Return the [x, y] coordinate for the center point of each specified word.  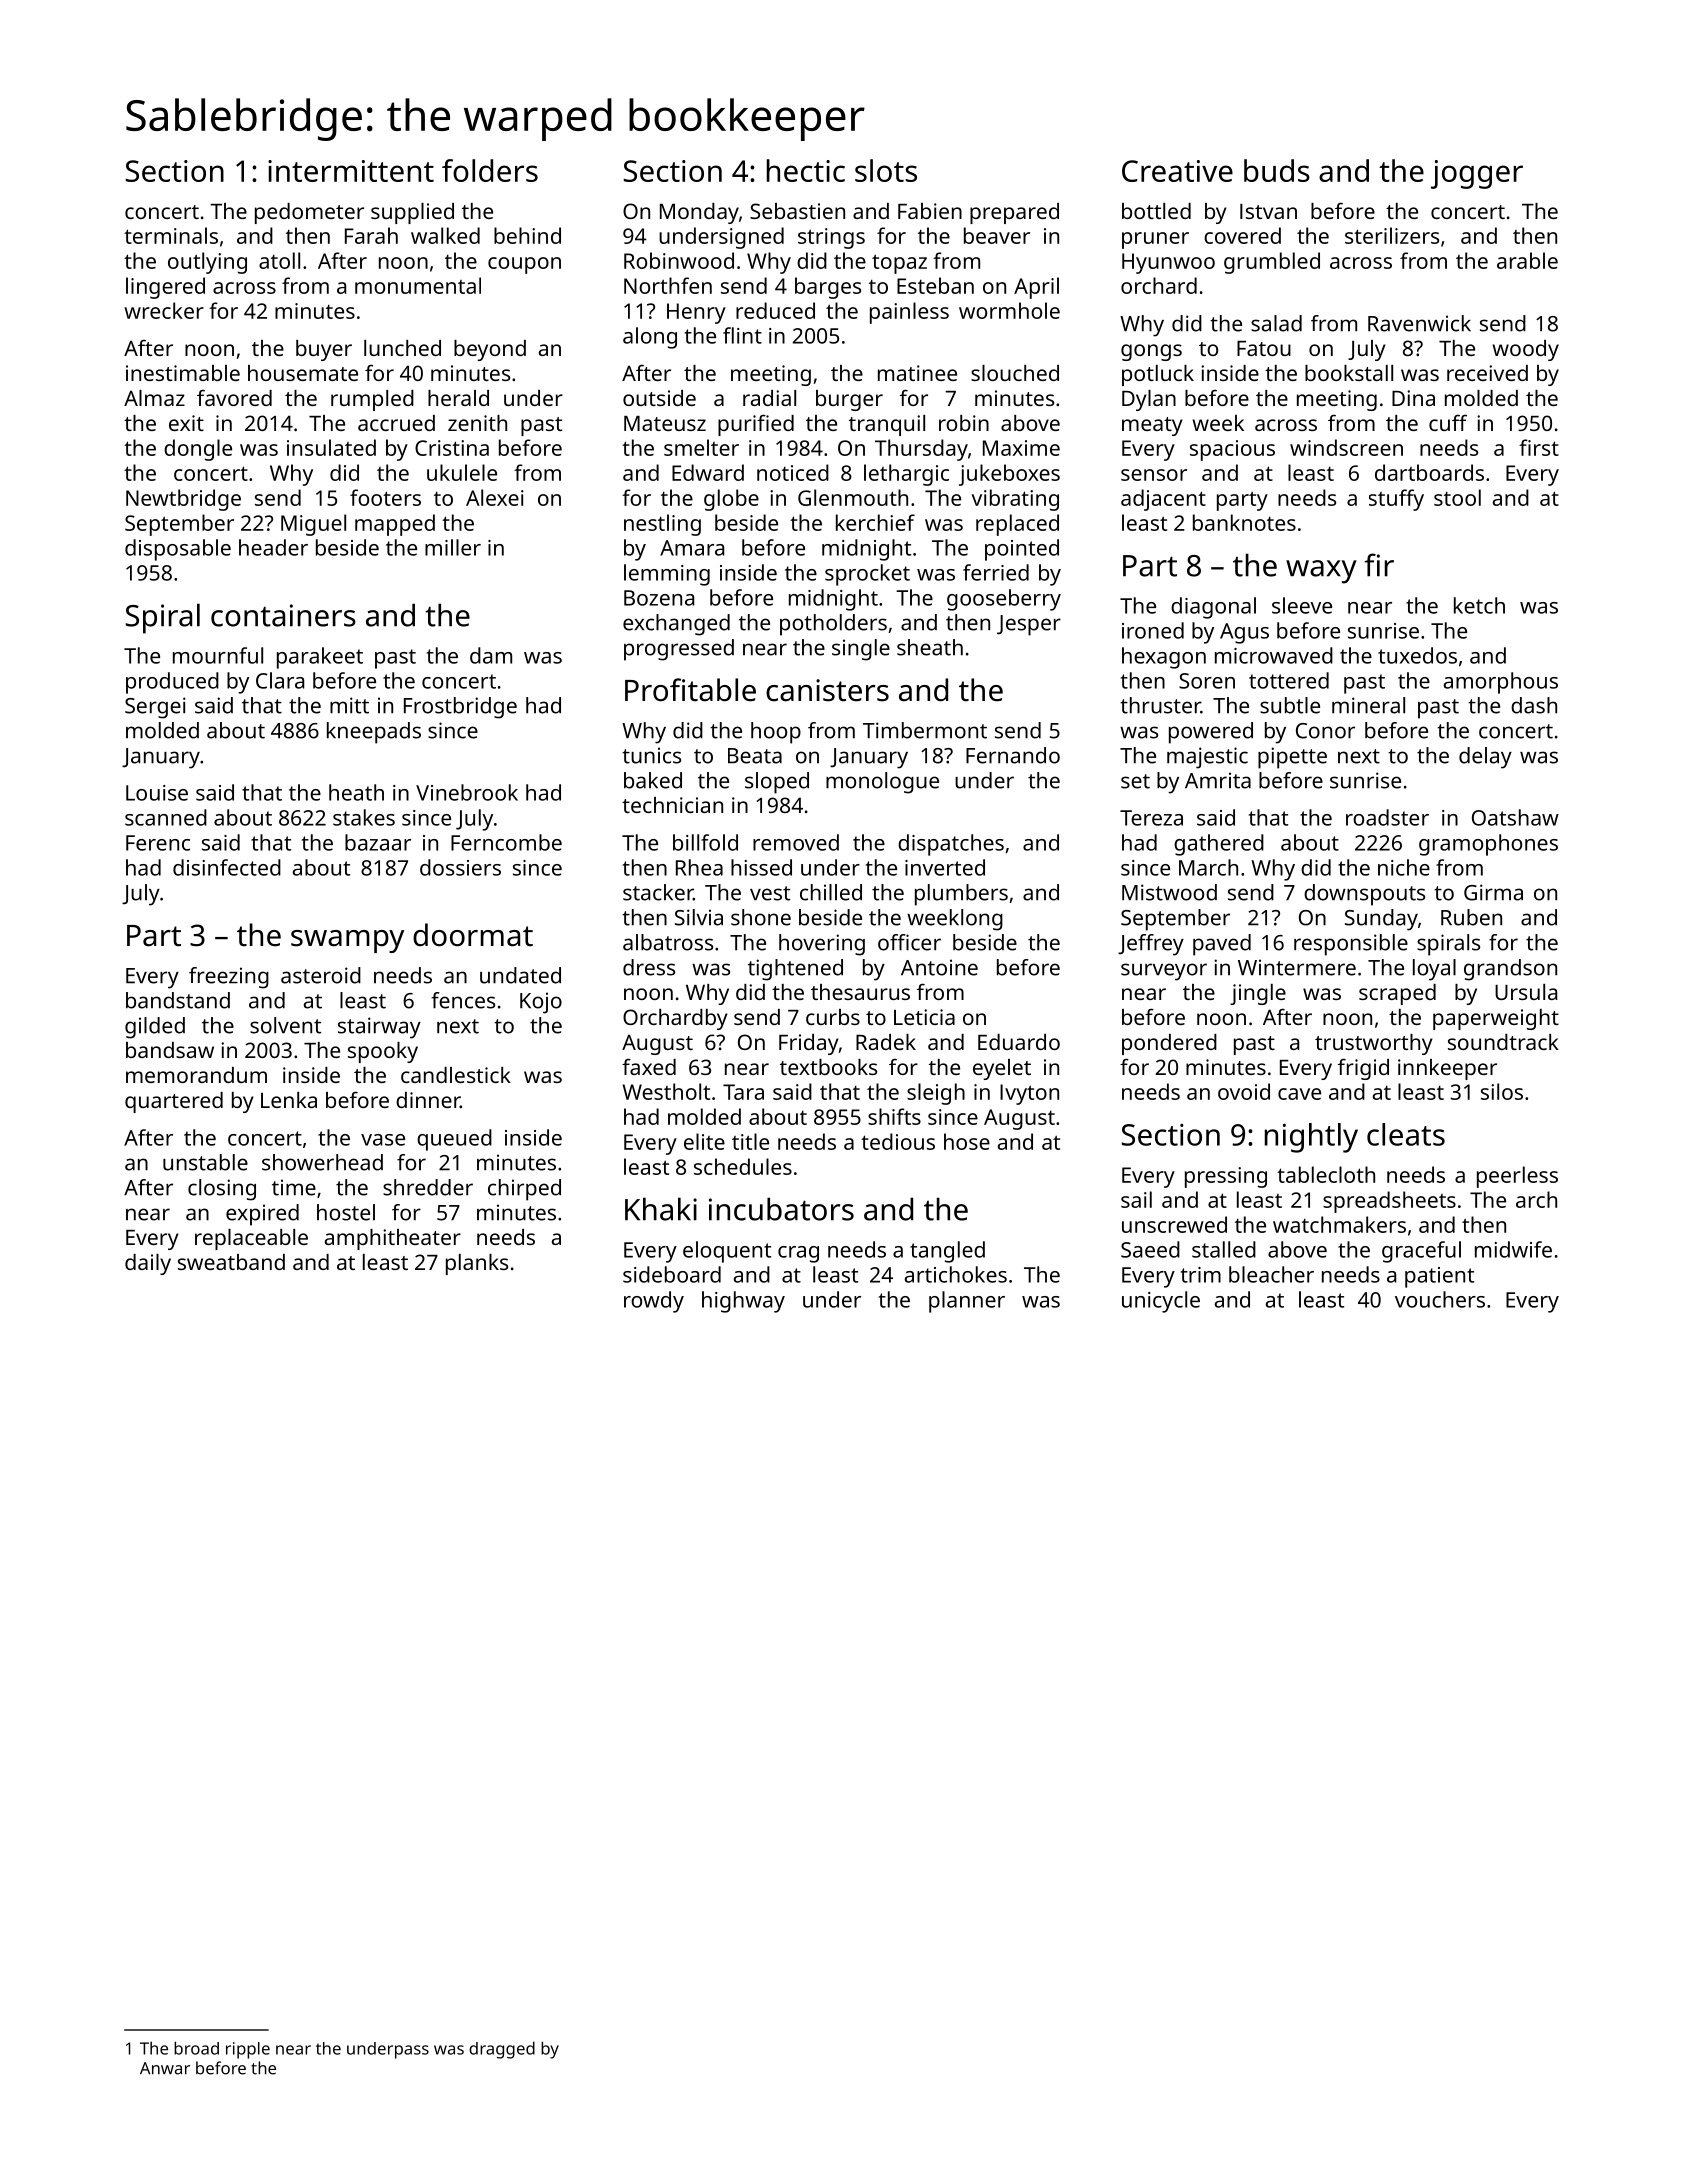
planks [477, 1264]
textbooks [828, 1067]
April [1036, 288]
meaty [1152, 426]
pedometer [309, 213]
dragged [502, 2050]
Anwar [165, 2068]
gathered [1219, 845]
